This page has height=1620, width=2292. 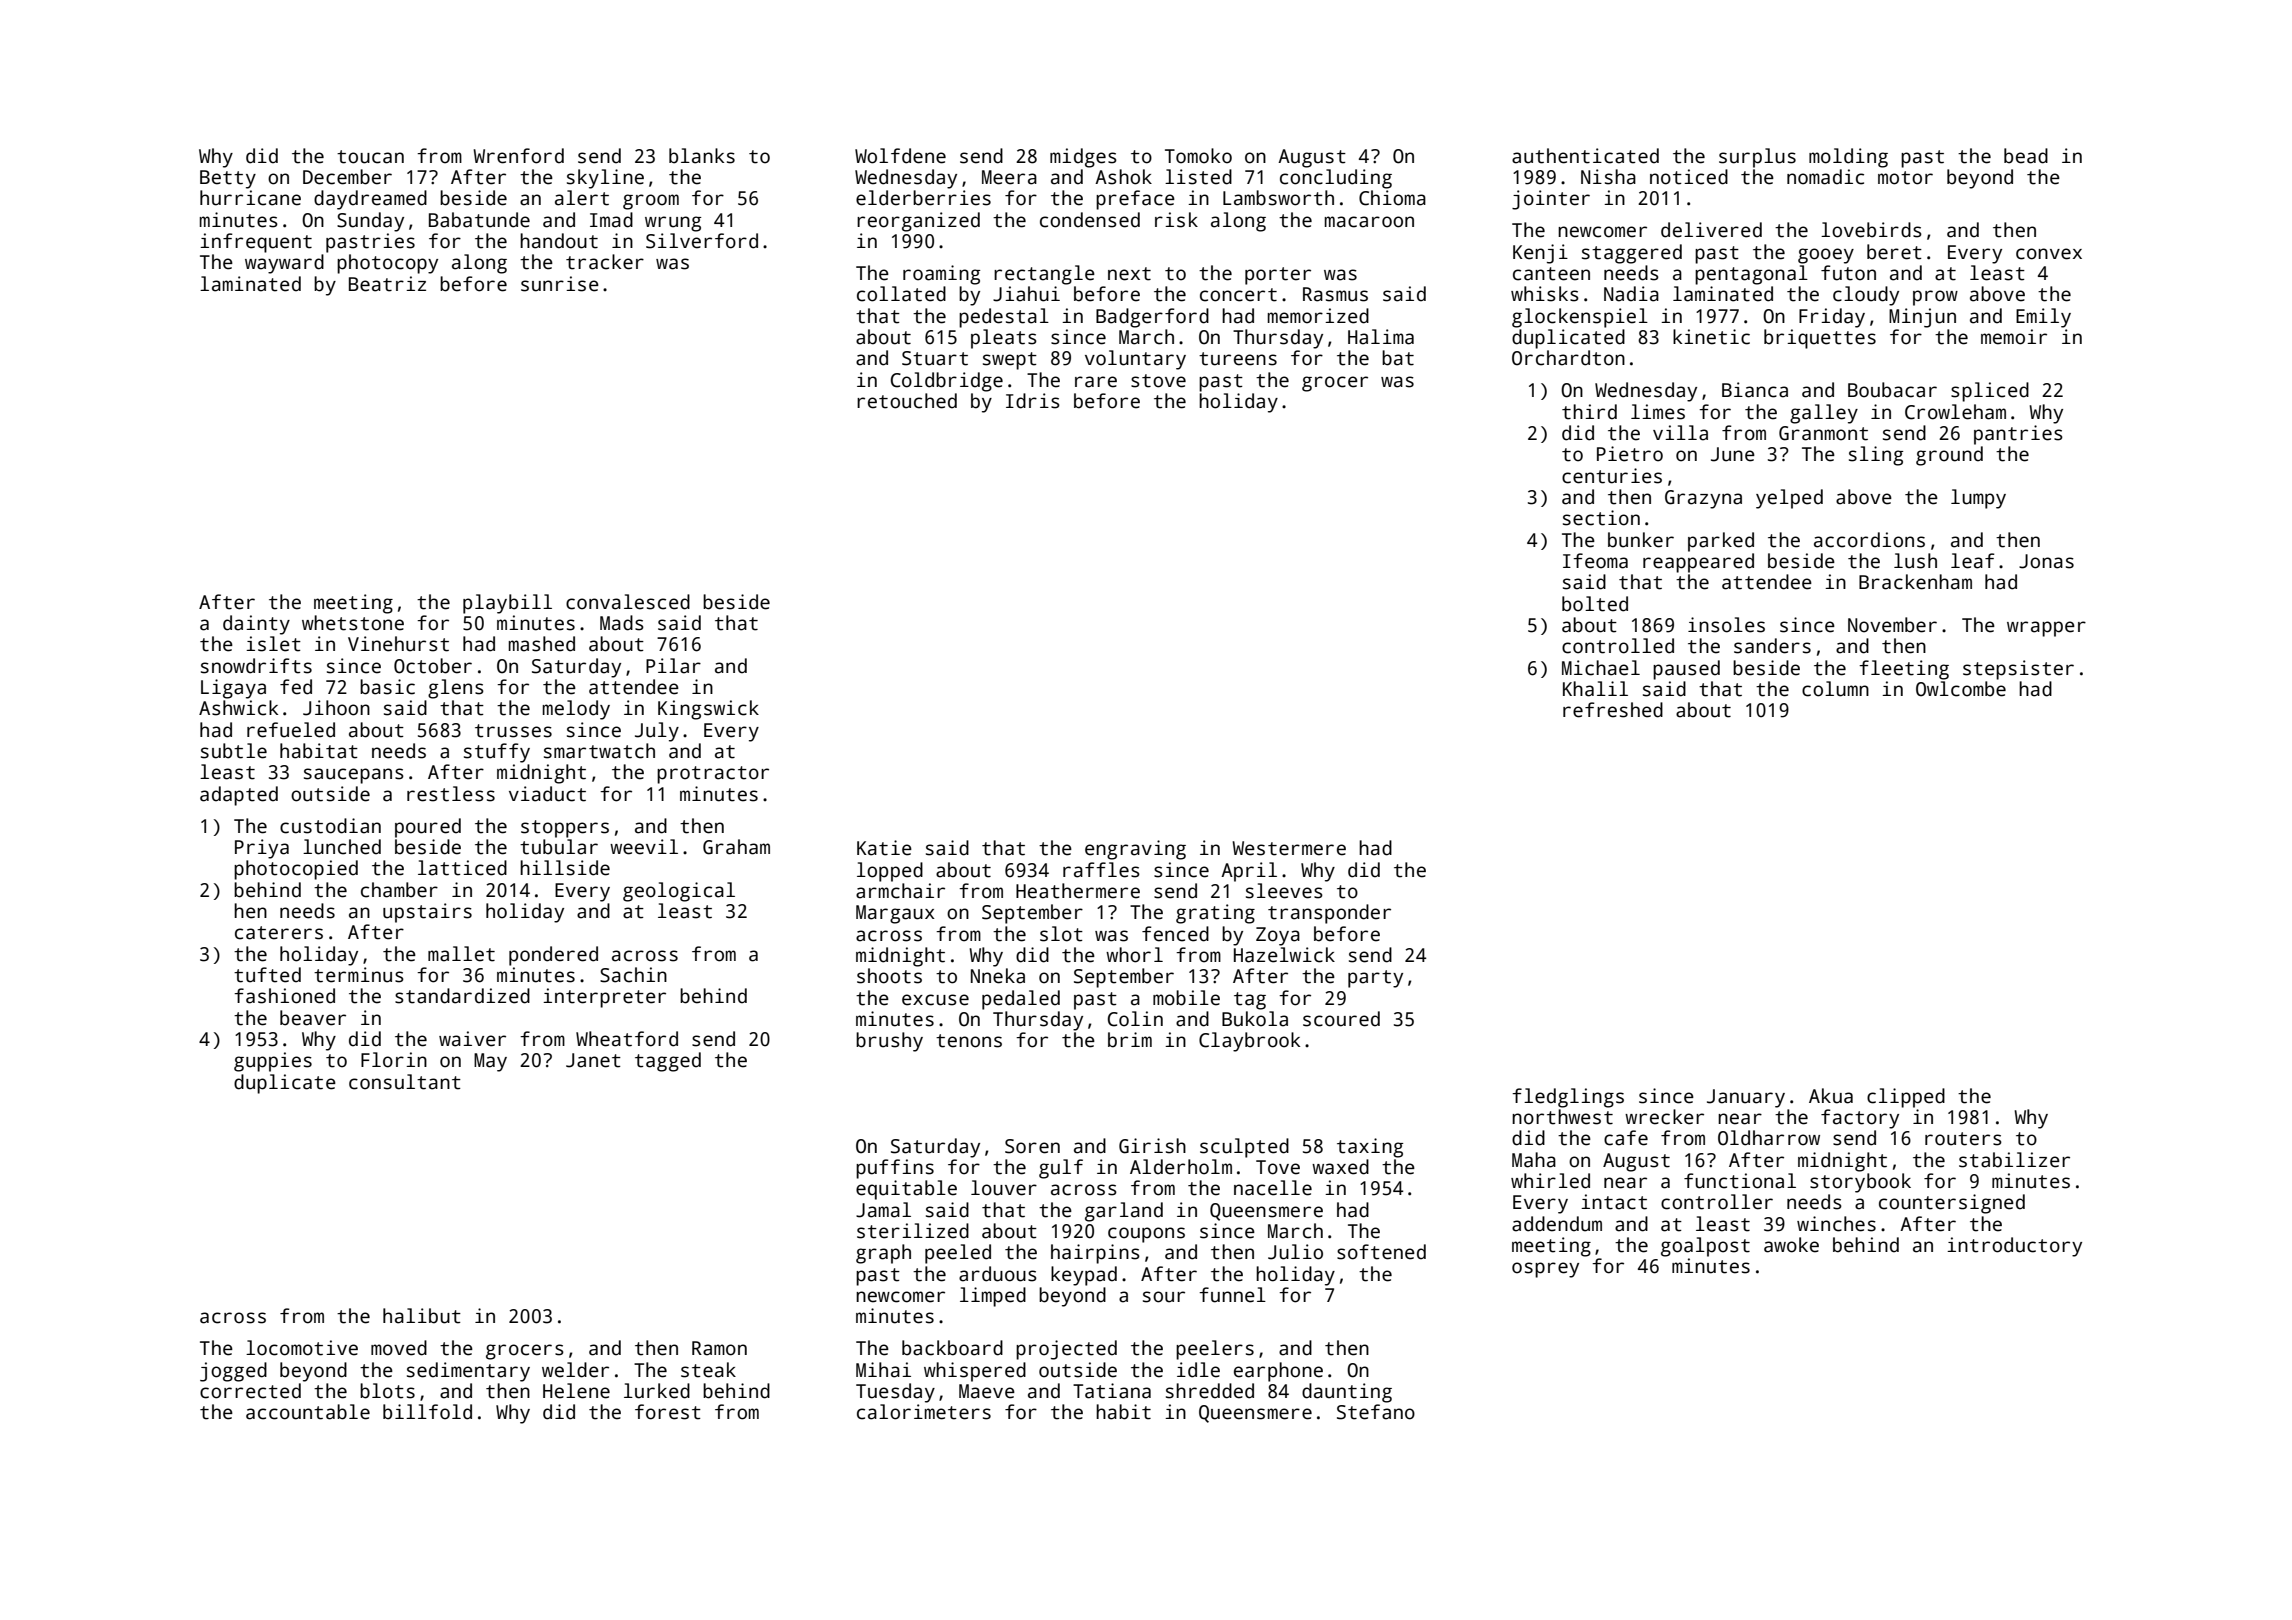 I want to click on calorimeters, so click(x=924, y=1412).
